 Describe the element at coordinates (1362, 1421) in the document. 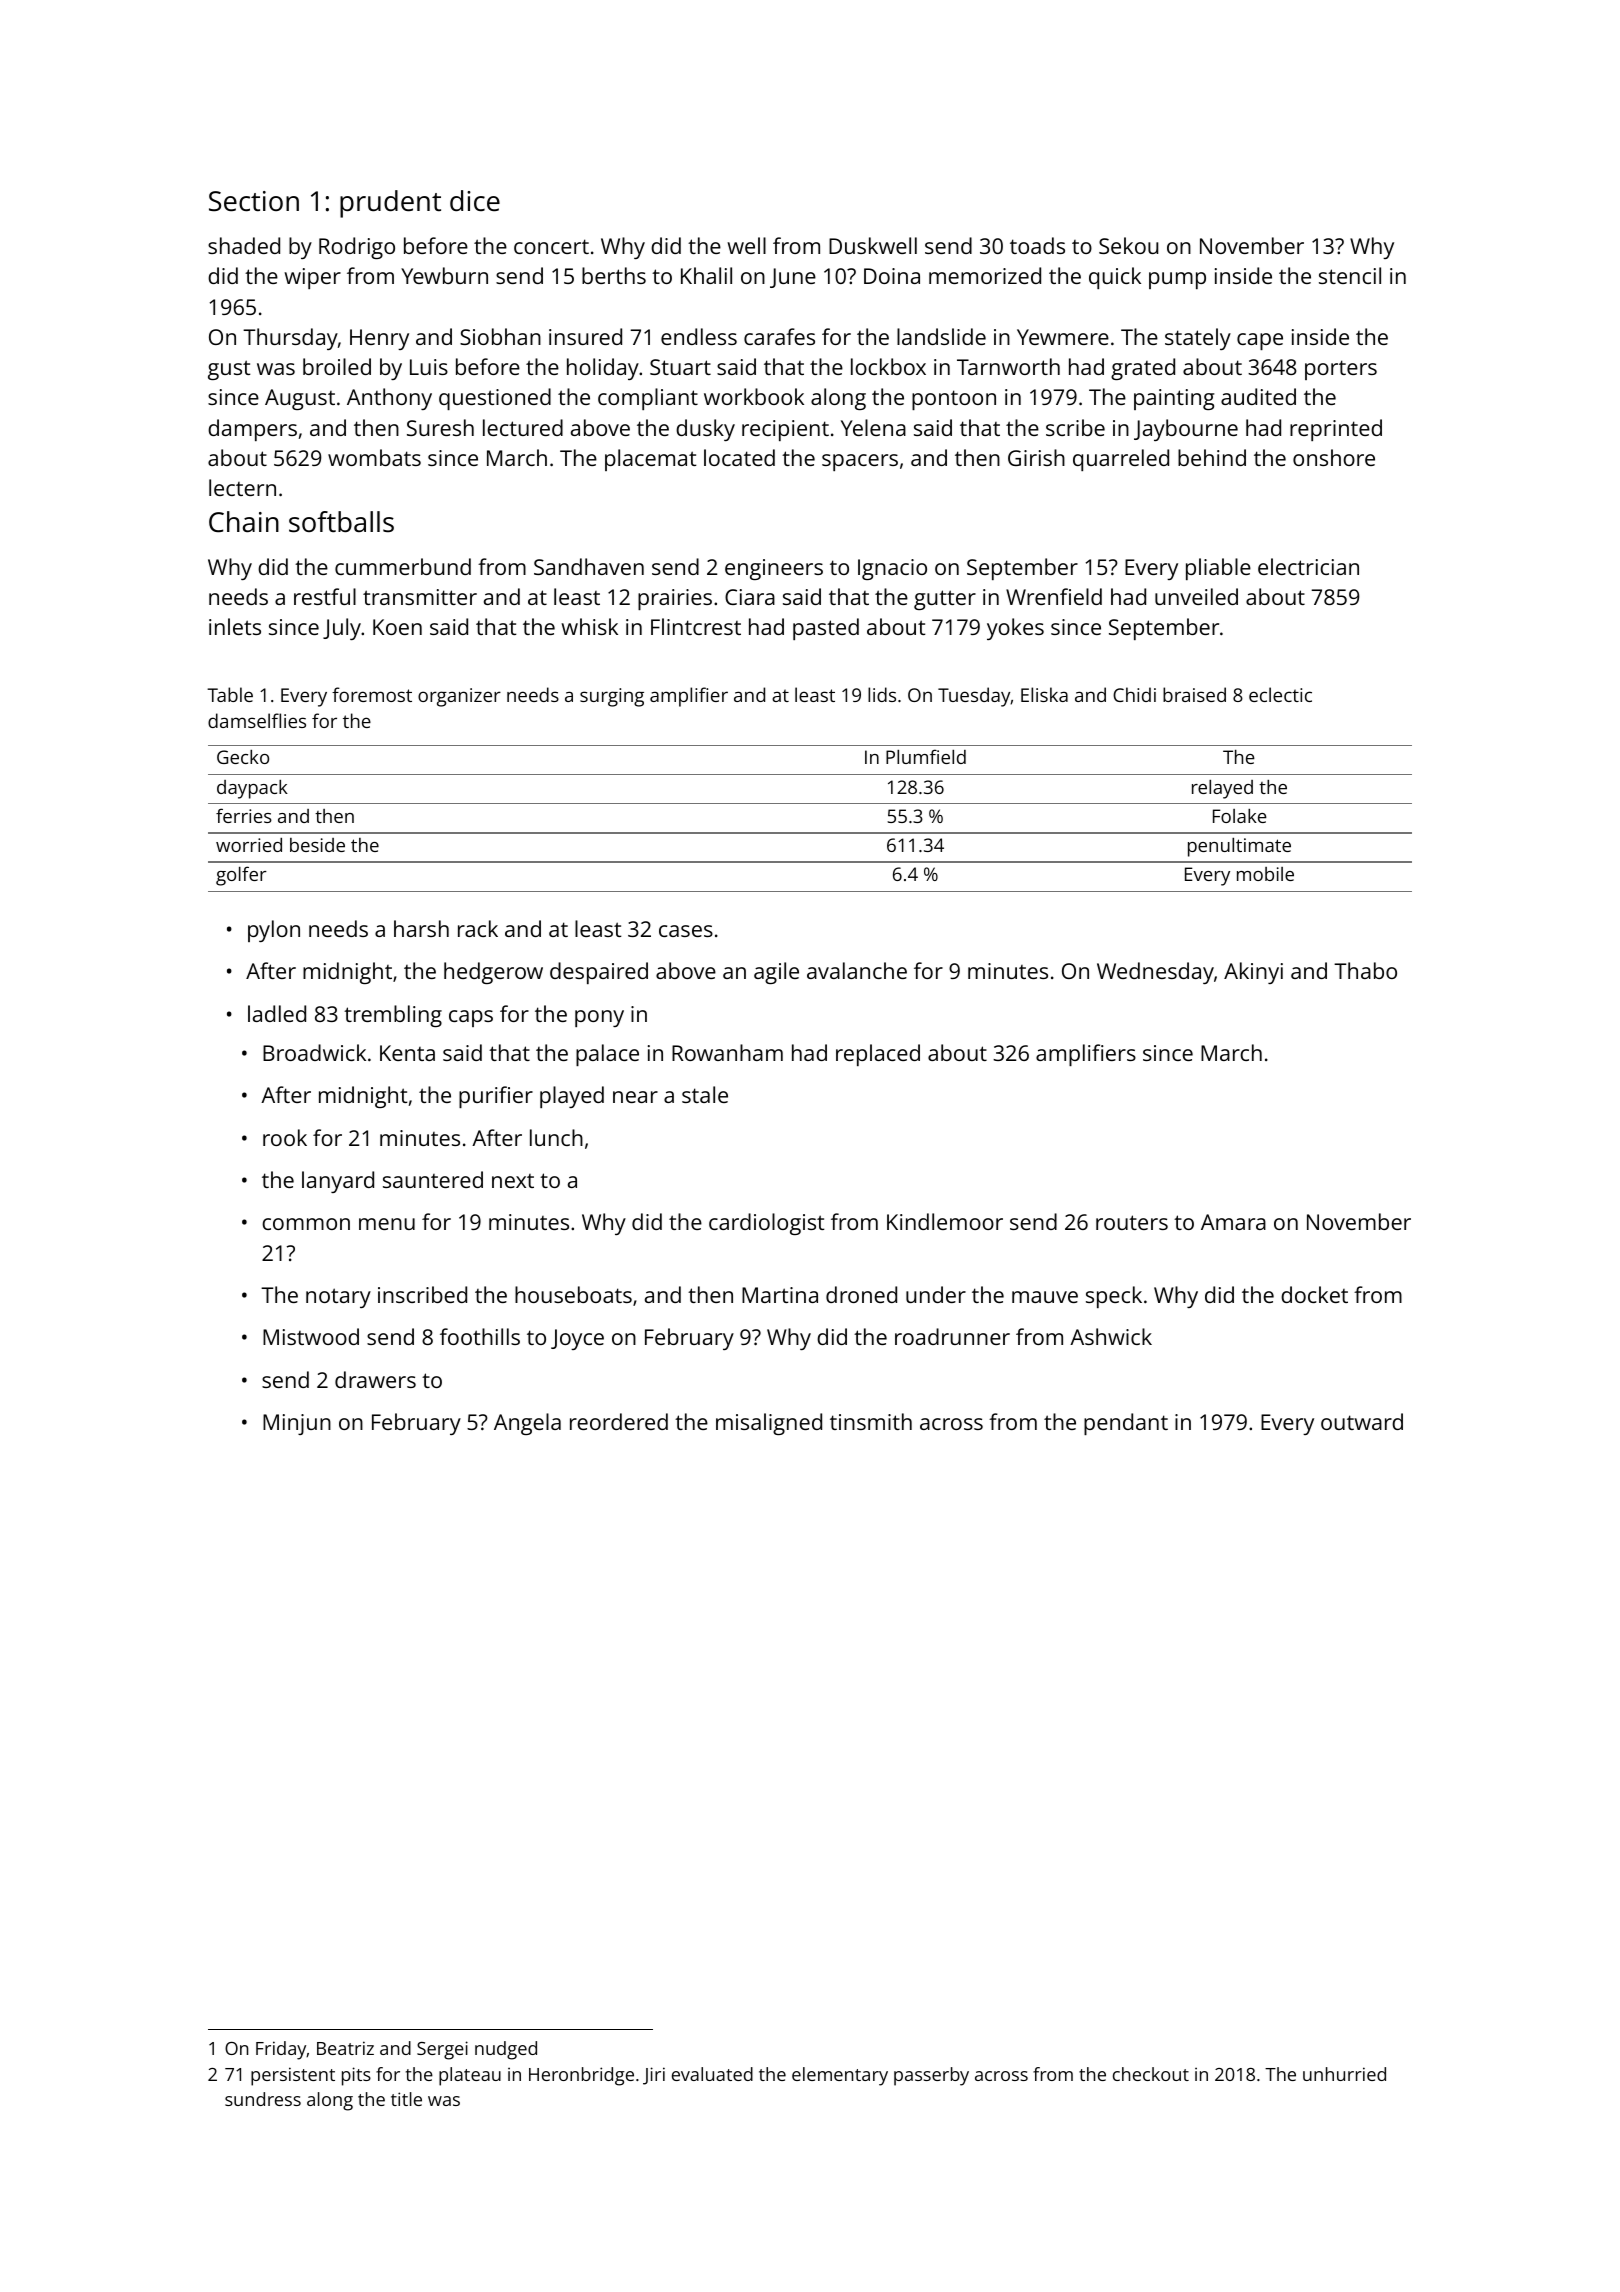

I see `outward` at that location.
